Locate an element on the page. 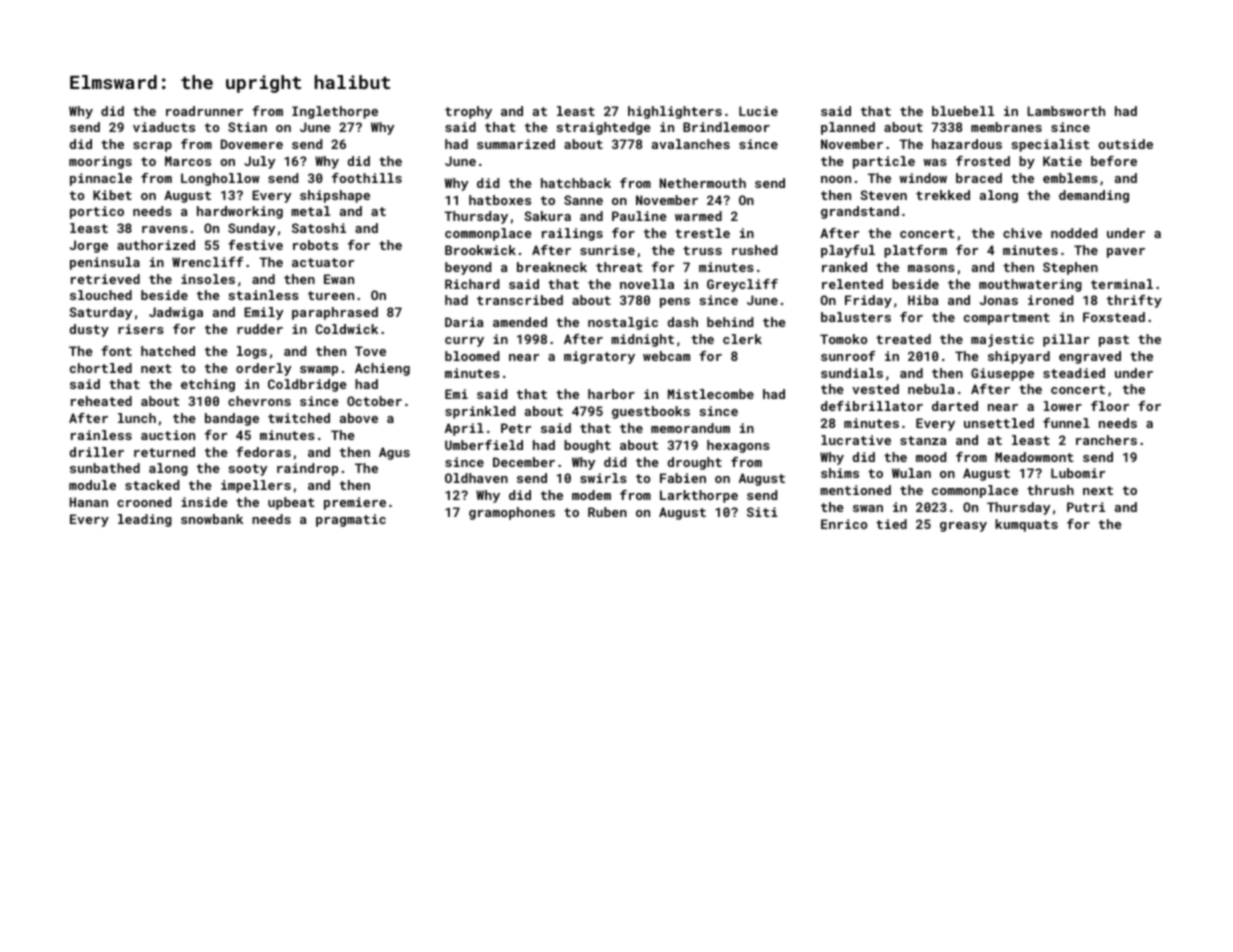  font is located at coordinates (116, 351).
